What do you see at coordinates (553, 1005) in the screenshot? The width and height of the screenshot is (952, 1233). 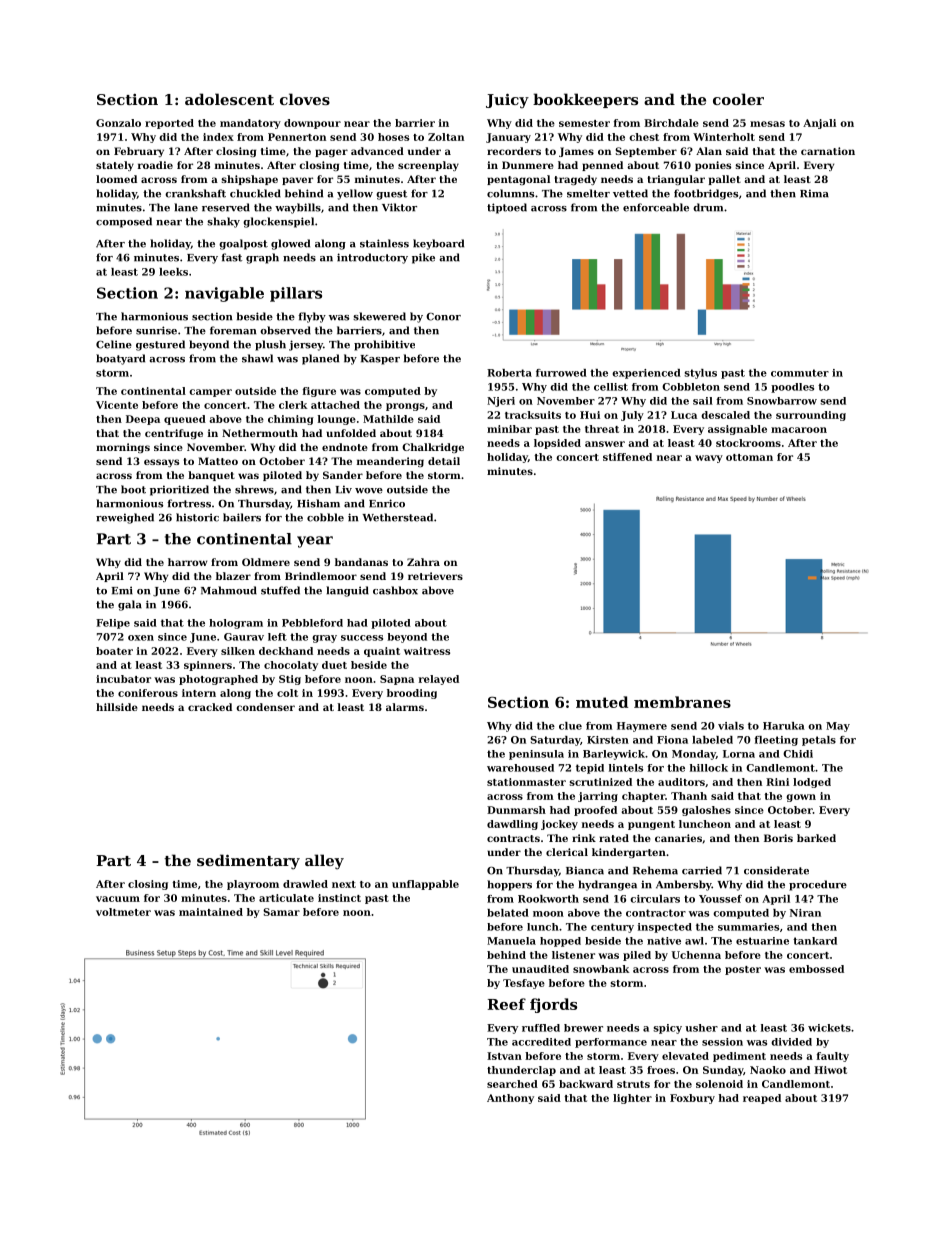 I see `fjords` at bounding box center [553, 1005].
